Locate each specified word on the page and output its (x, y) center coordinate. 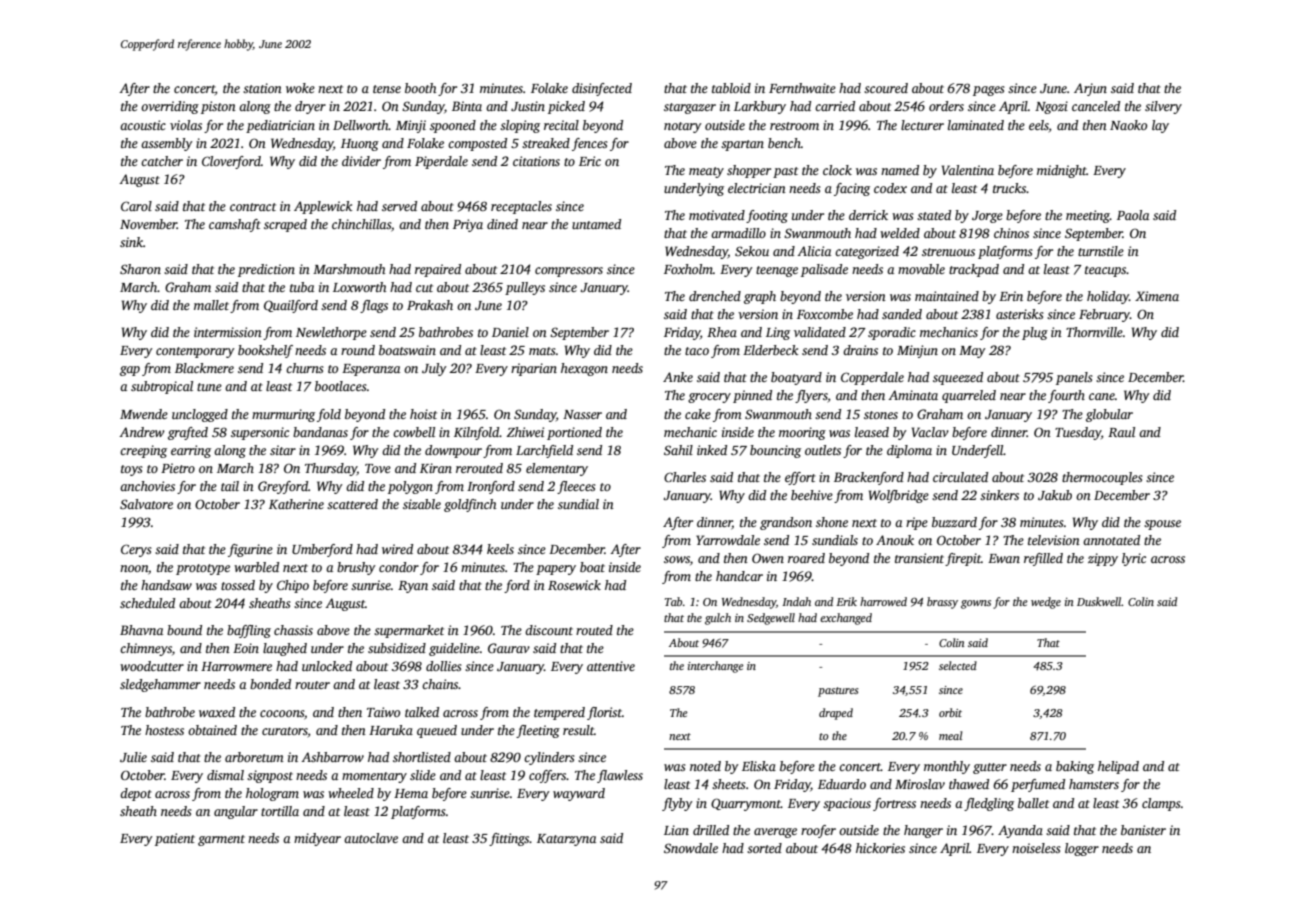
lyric (1134, 559)
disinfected (602, 89)
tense (387, 89)
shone (832, 522)
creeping (143, 451)
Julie (133, 757)
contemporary (195, 352)
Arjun (1090, 89)
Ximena (1157, 296)
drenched (715, 296)
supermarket (409, 631)
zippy (1103, 559)
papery (556, 570)
